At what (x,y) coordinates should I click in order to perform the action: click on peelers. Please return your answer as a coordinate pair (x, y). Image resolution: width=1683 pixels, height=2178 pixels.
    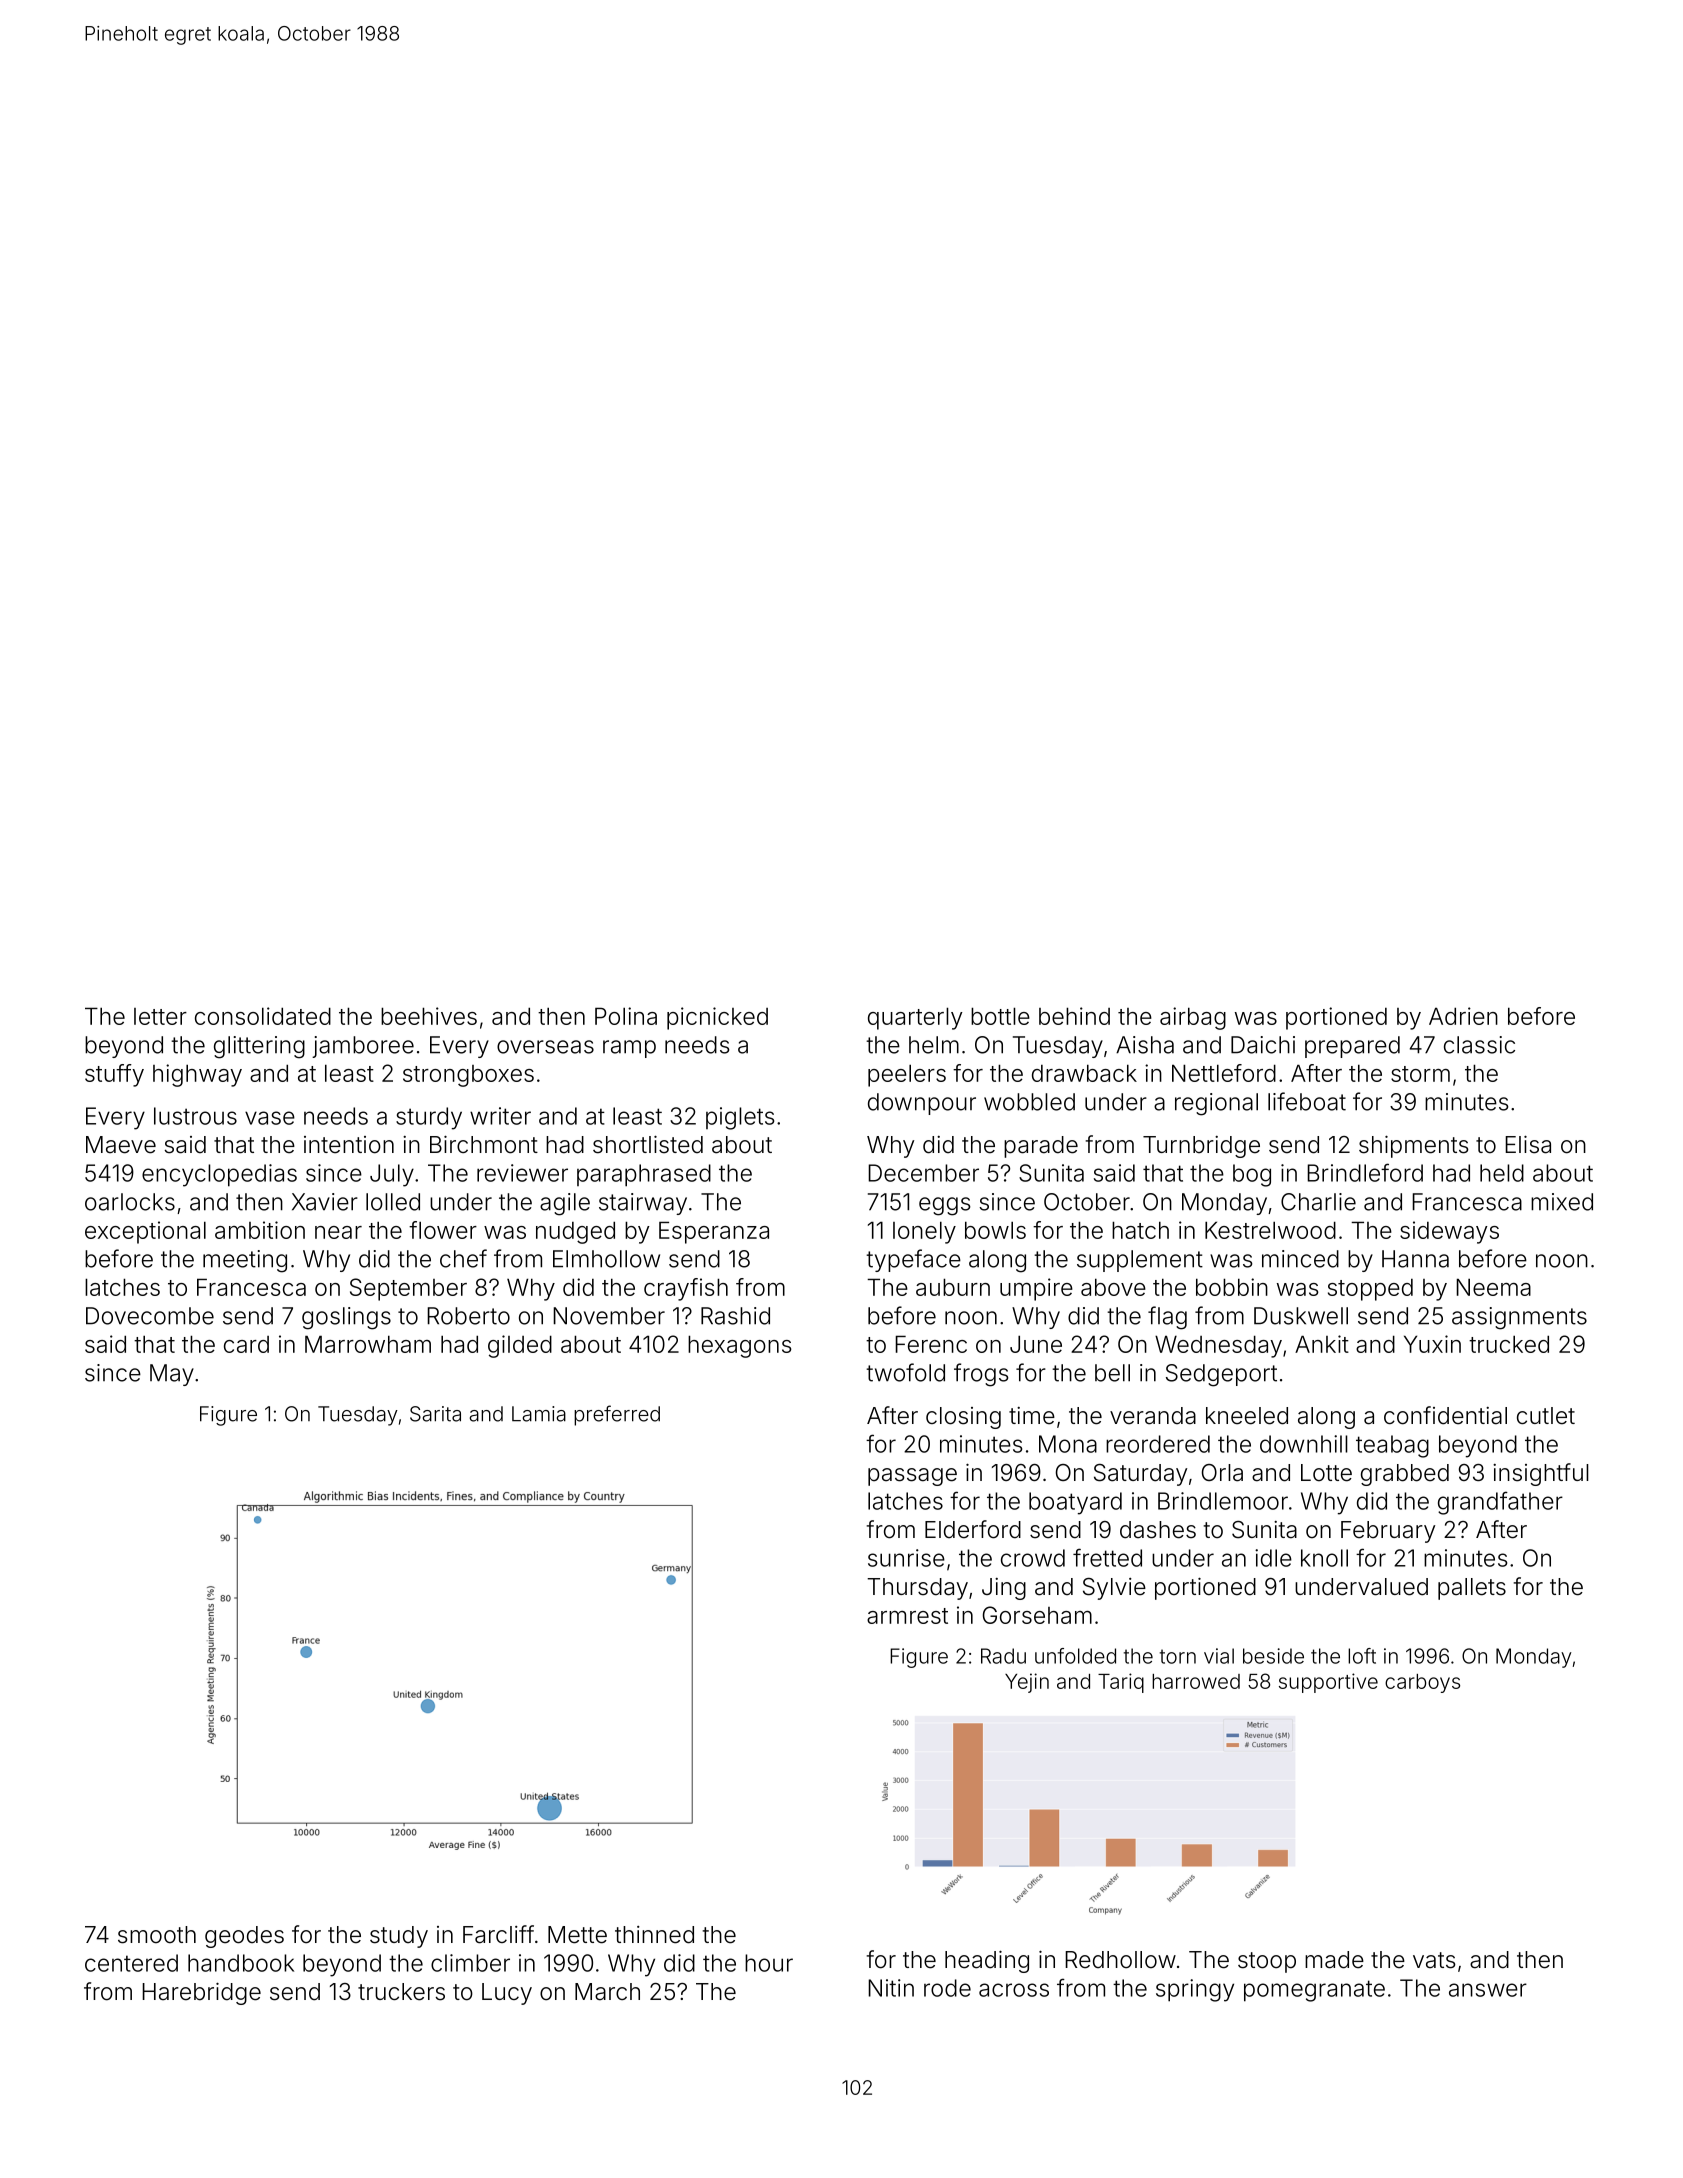
    Looking at the image, I should click on (907, 1075).
